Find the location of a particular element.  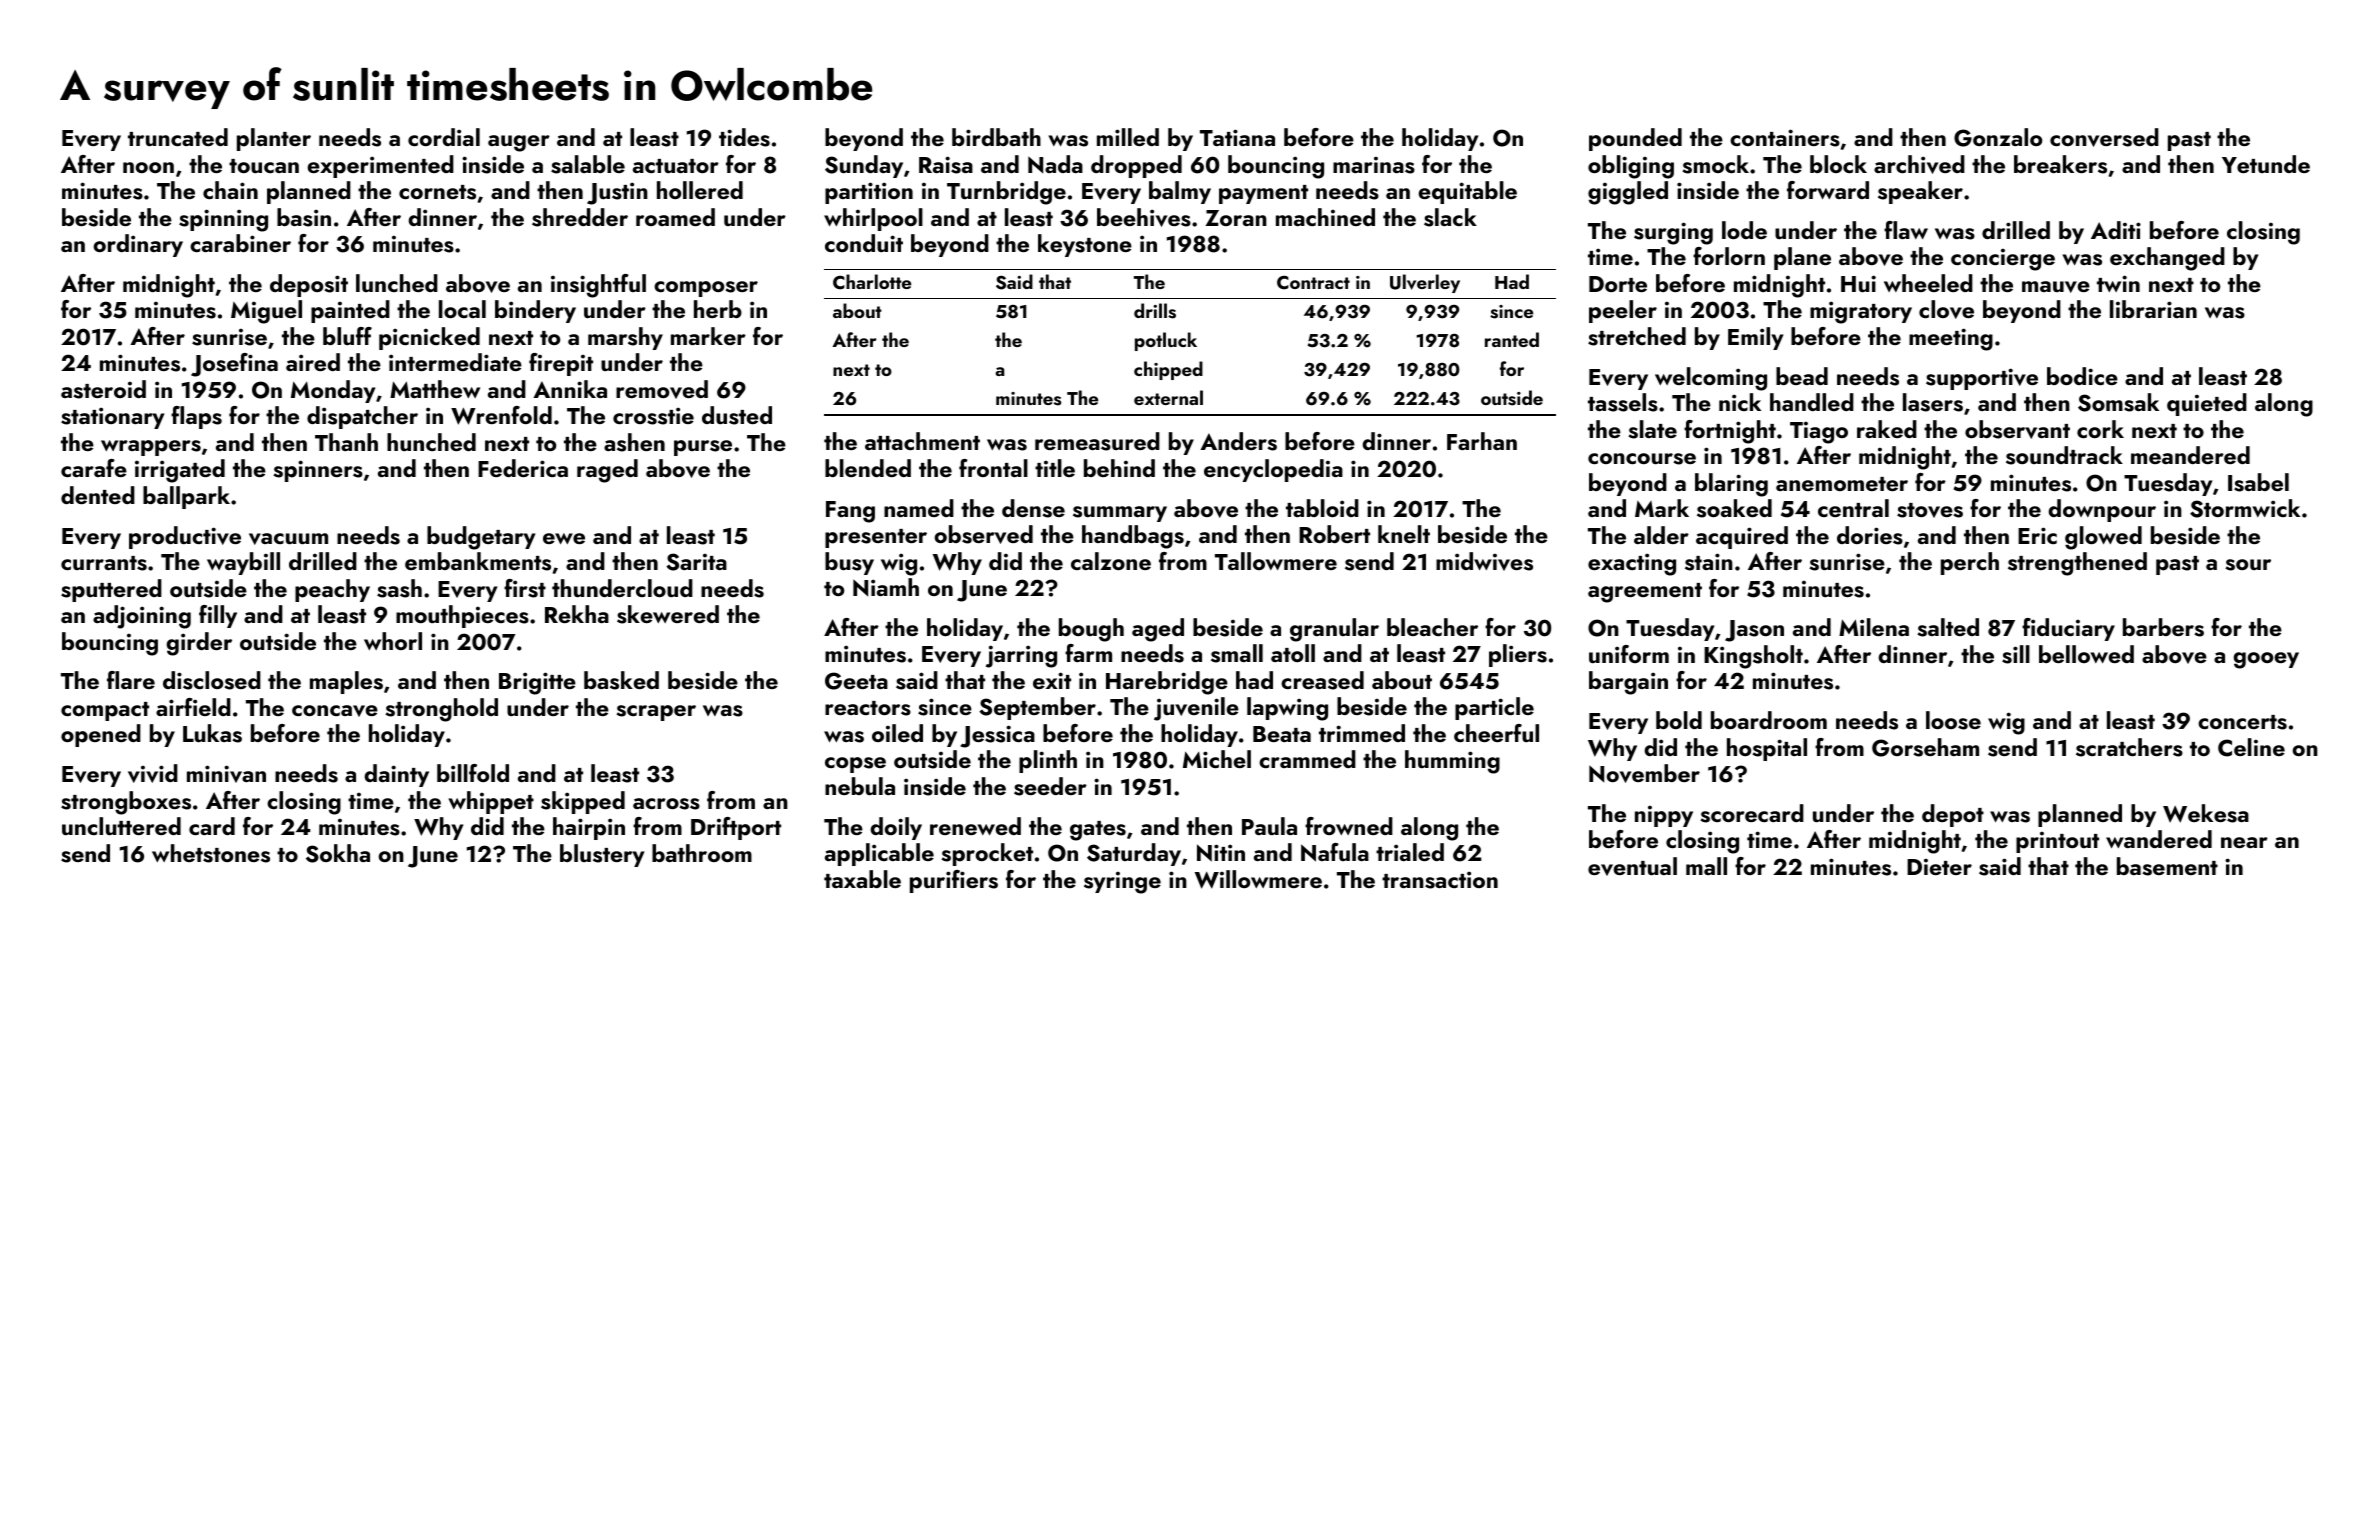

strongboxes is located at coordinates (126, 803).
